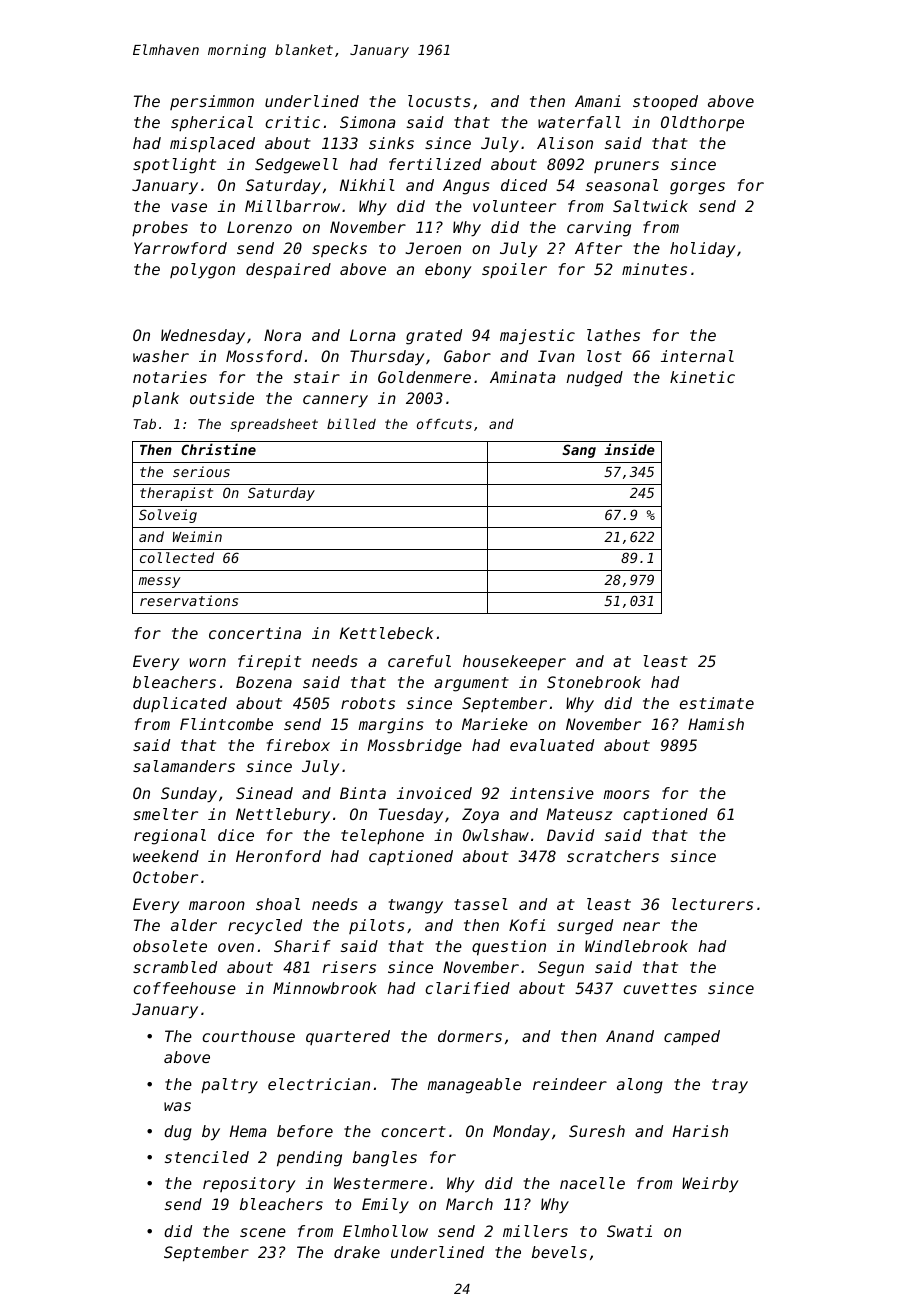 This screenshot has width=908, height=1316. What do you see at coordinates (535, 1231) in the screenshot?
I see `millers` at bounding box center [535, 1231].
